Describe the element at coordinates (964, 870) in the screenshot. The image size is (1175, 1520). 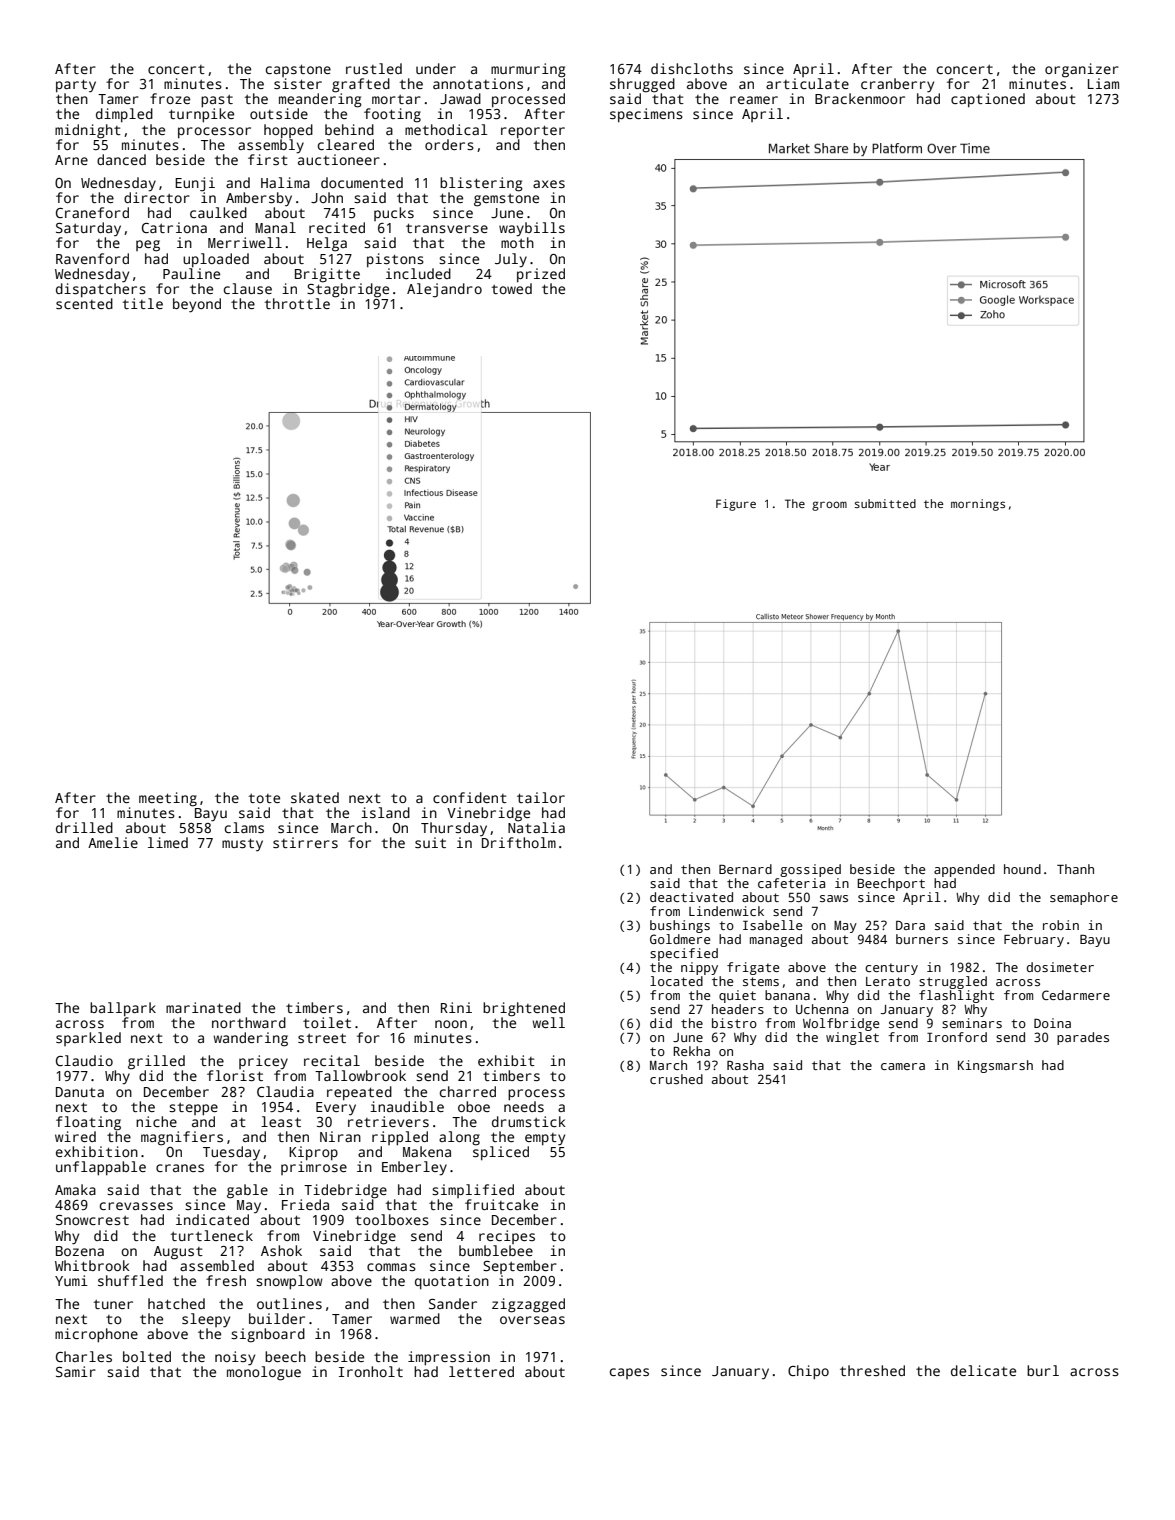
I see `appended` at that location.
